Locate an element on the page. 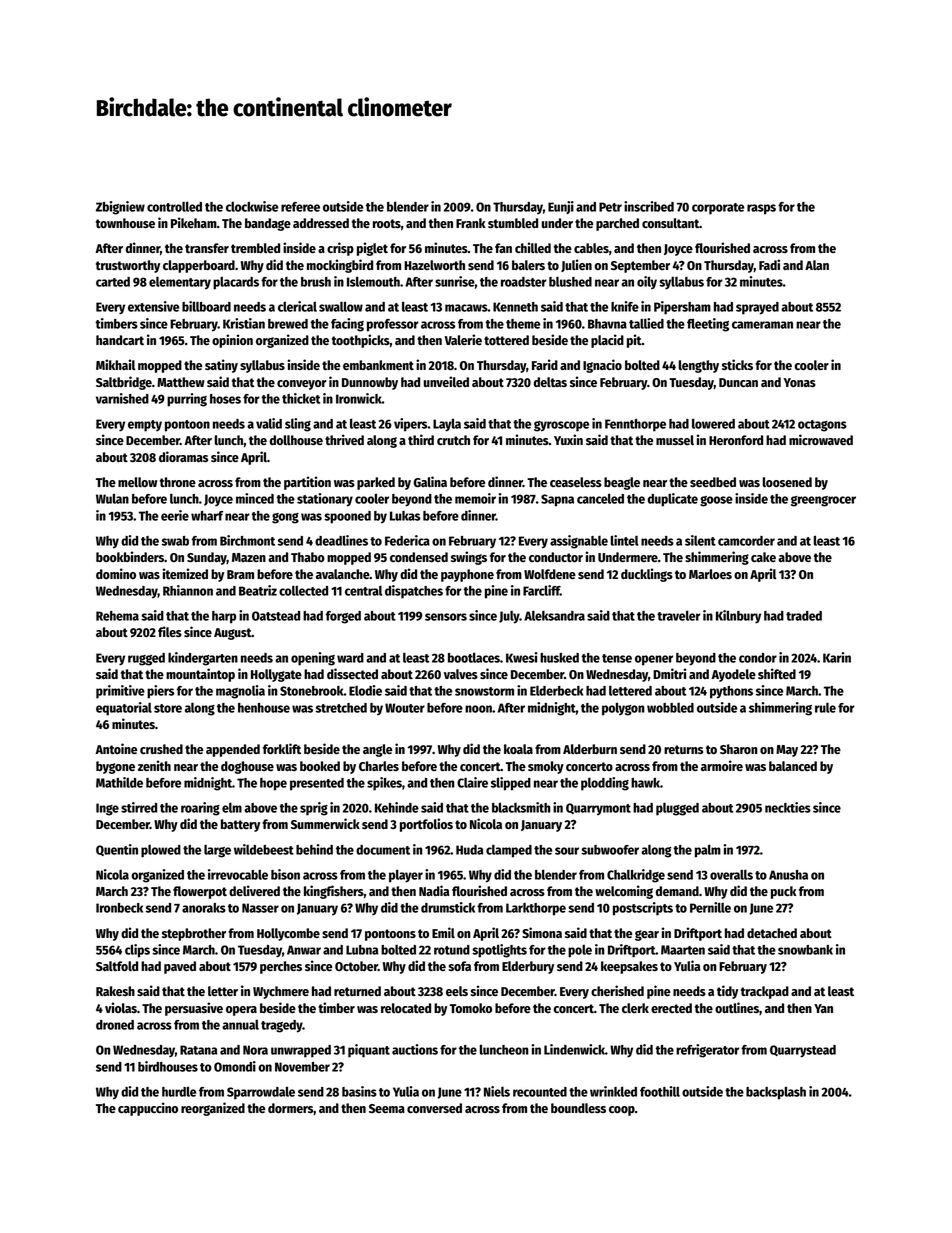 This document has width=952, height=1233. document is located at coordinates (383, 850).
